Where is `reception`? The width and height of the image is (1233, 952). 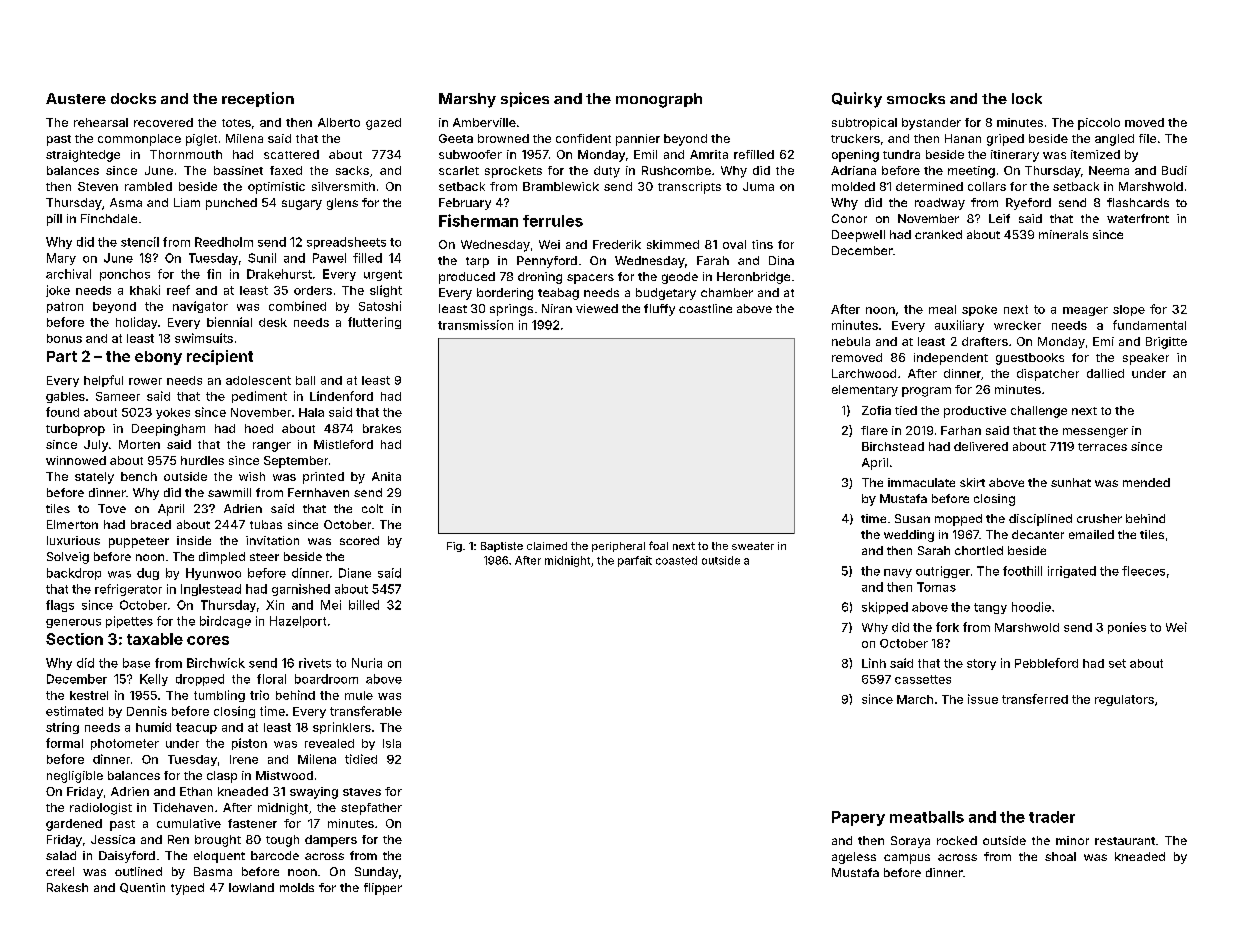
reception is located at coordinates (258, 99).
